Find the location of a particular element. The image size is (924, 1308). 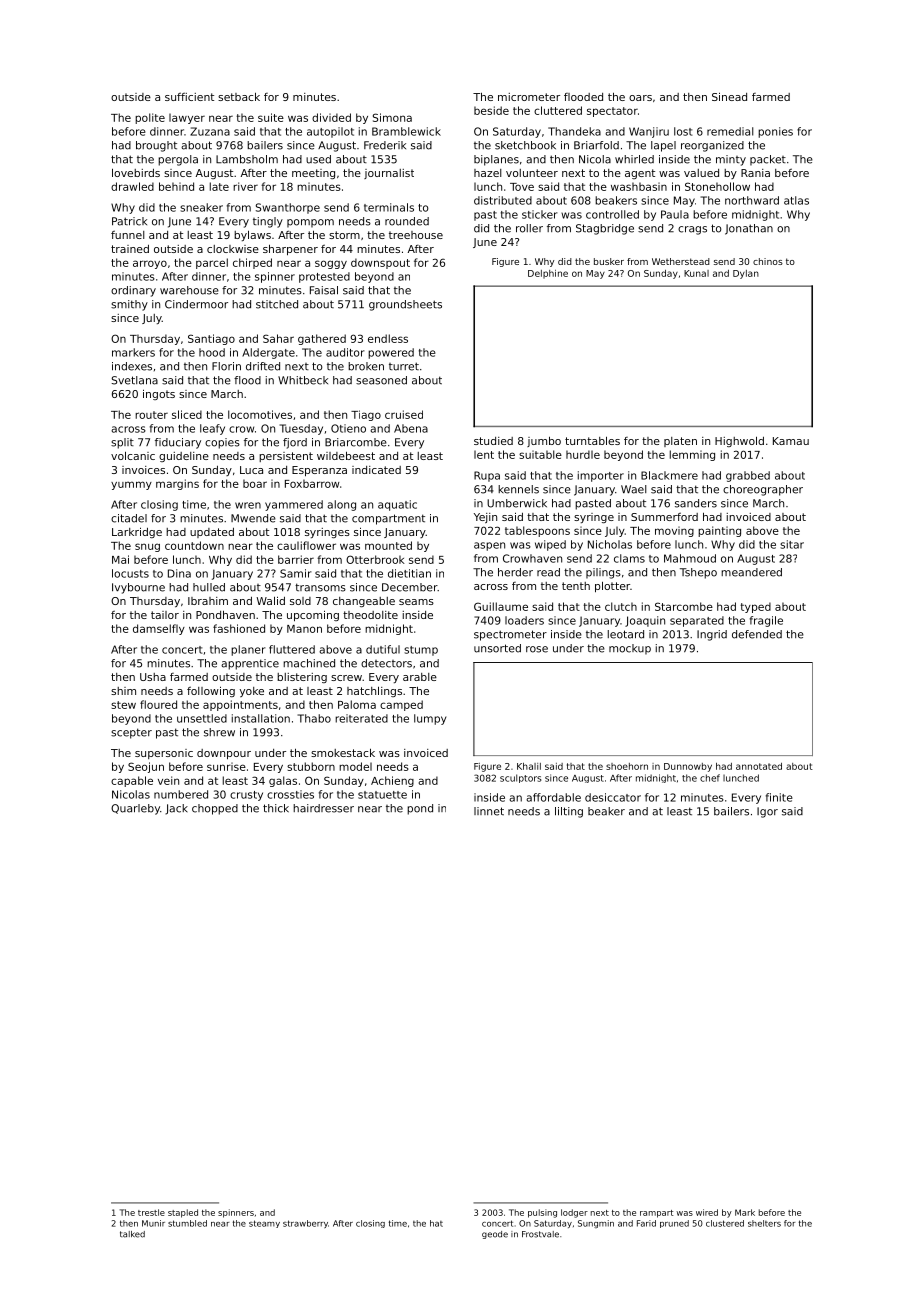

talked is located at coordinates (132, 1234).
